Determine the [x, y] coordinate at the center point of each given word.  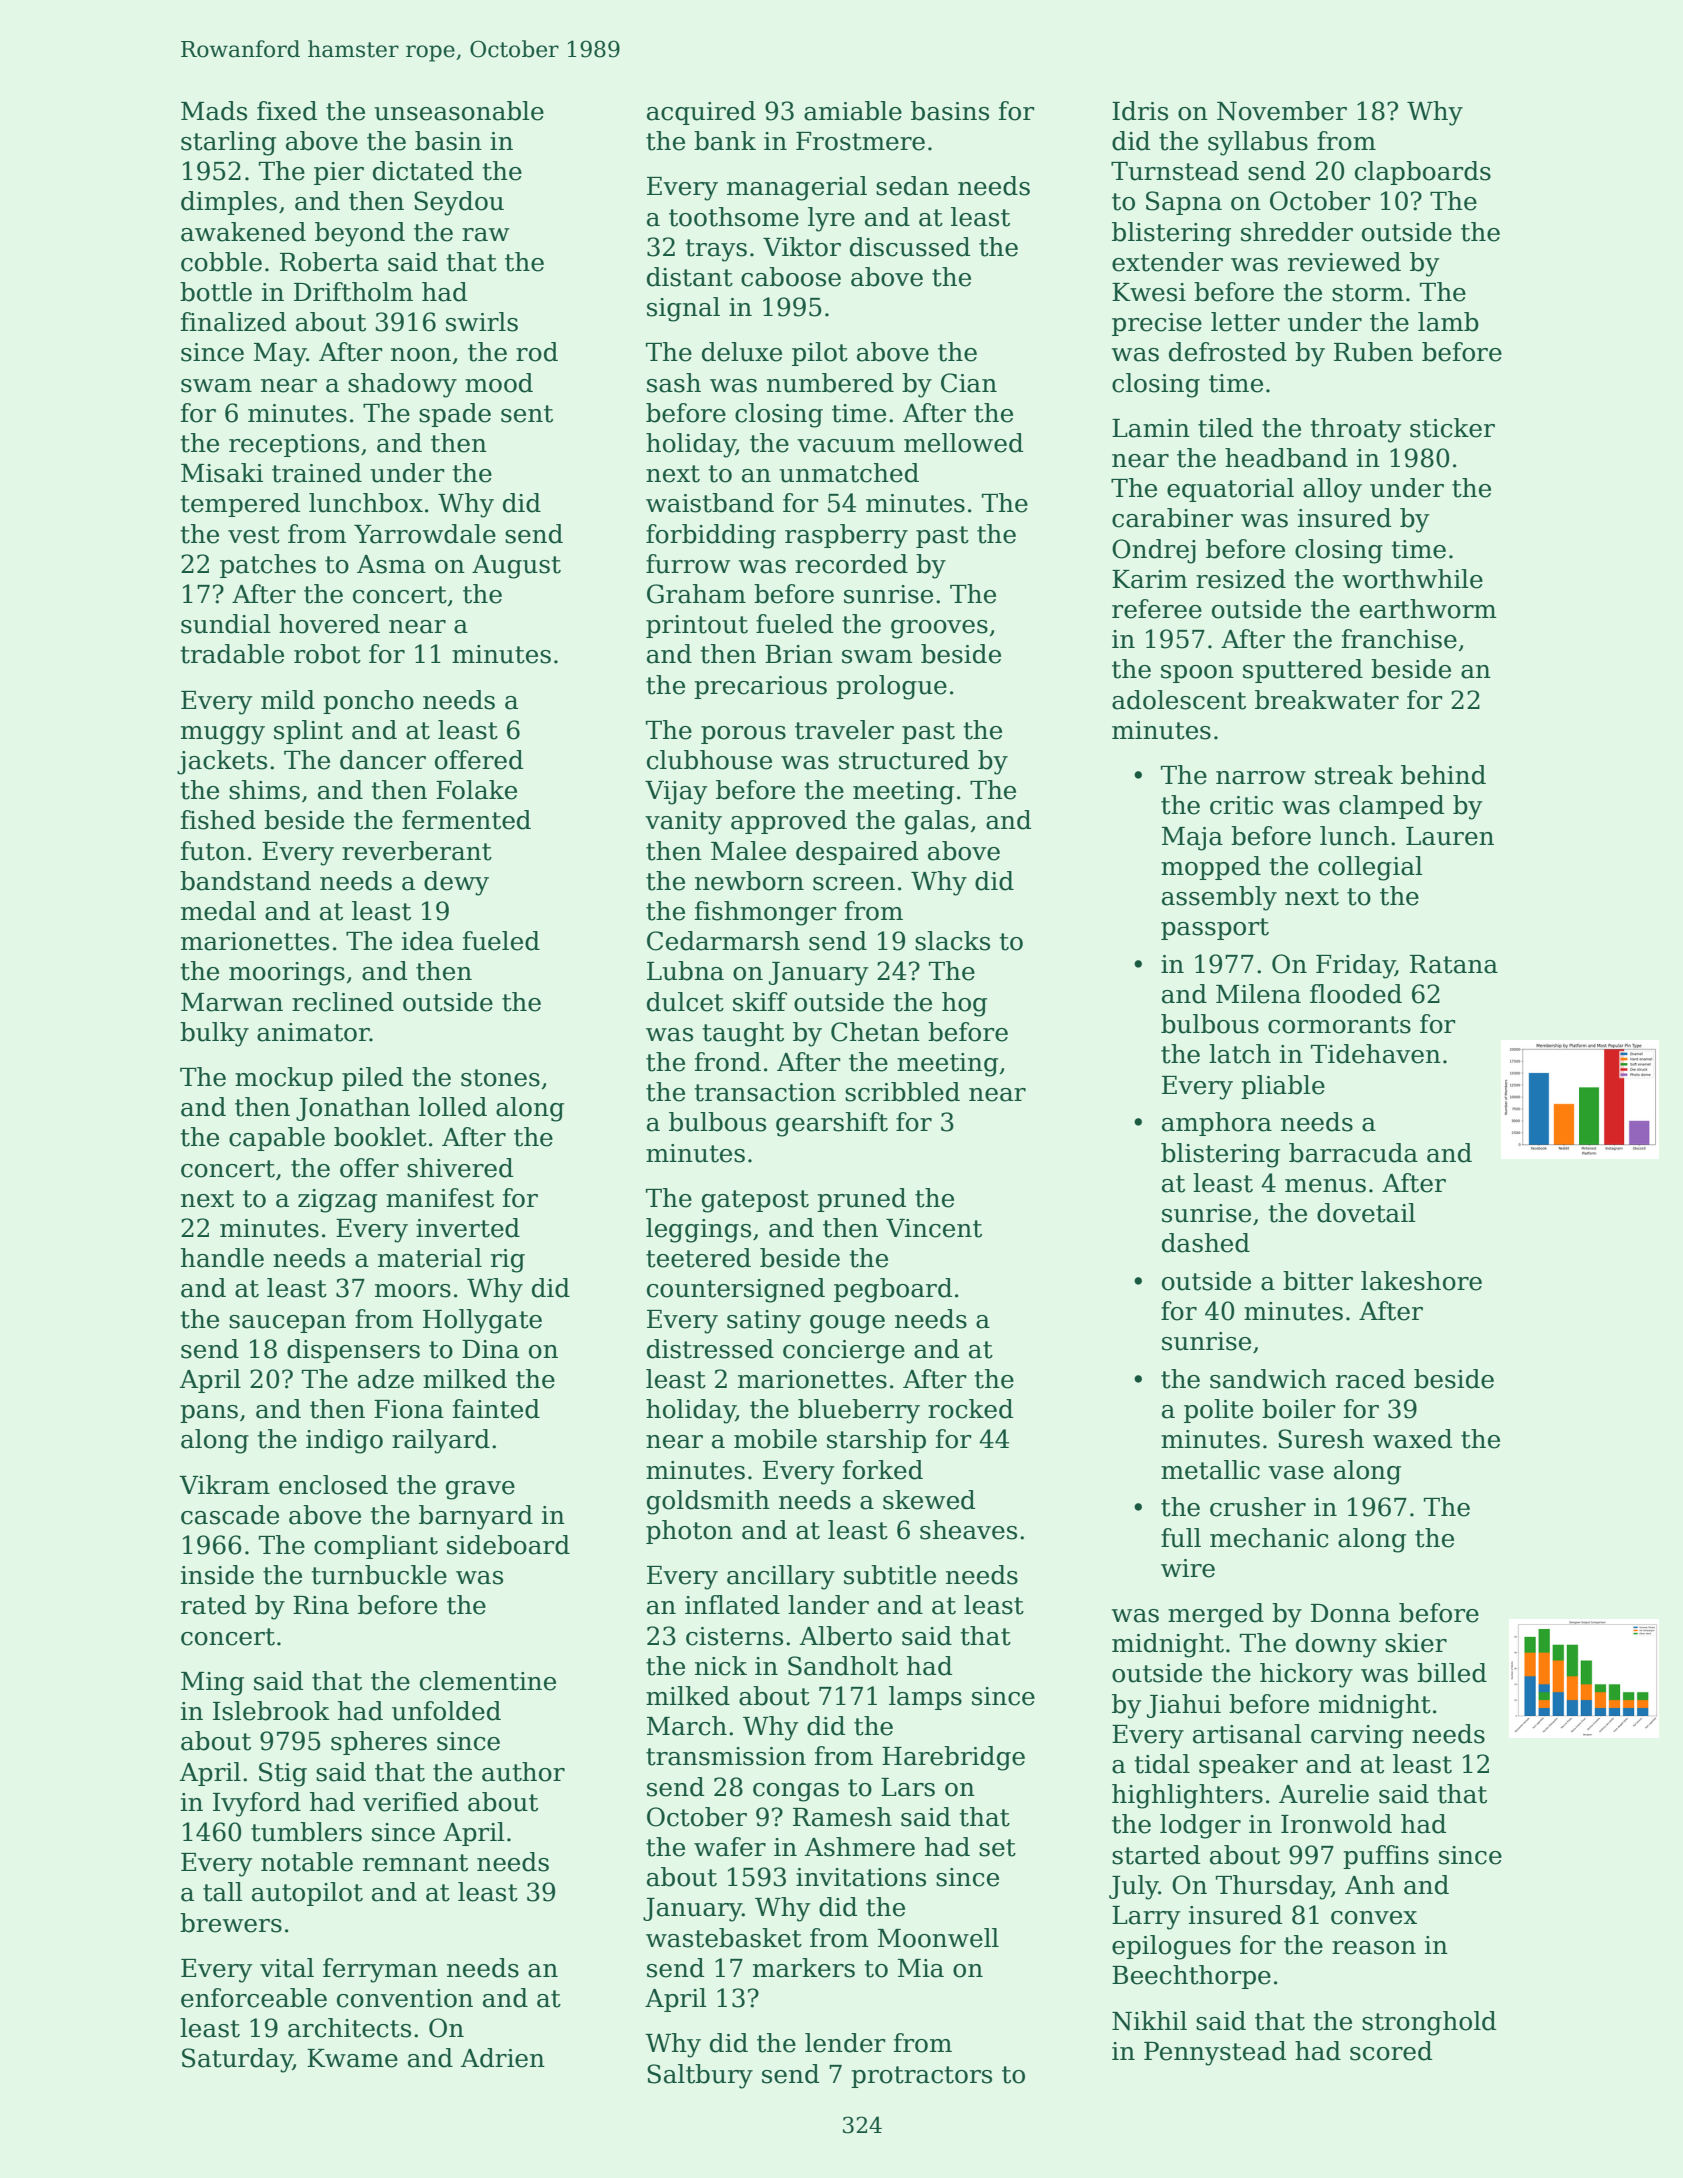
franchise [1399, 639]
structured [904, 760]
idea [428, 941]
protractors [921, 2077]
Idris [1140, 111]
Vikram [224, 1485]
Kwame [352, 2058]
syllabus [1258, 143]
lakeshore [1421, 1281]
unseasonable [459, 111]
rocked [970, 1409]
